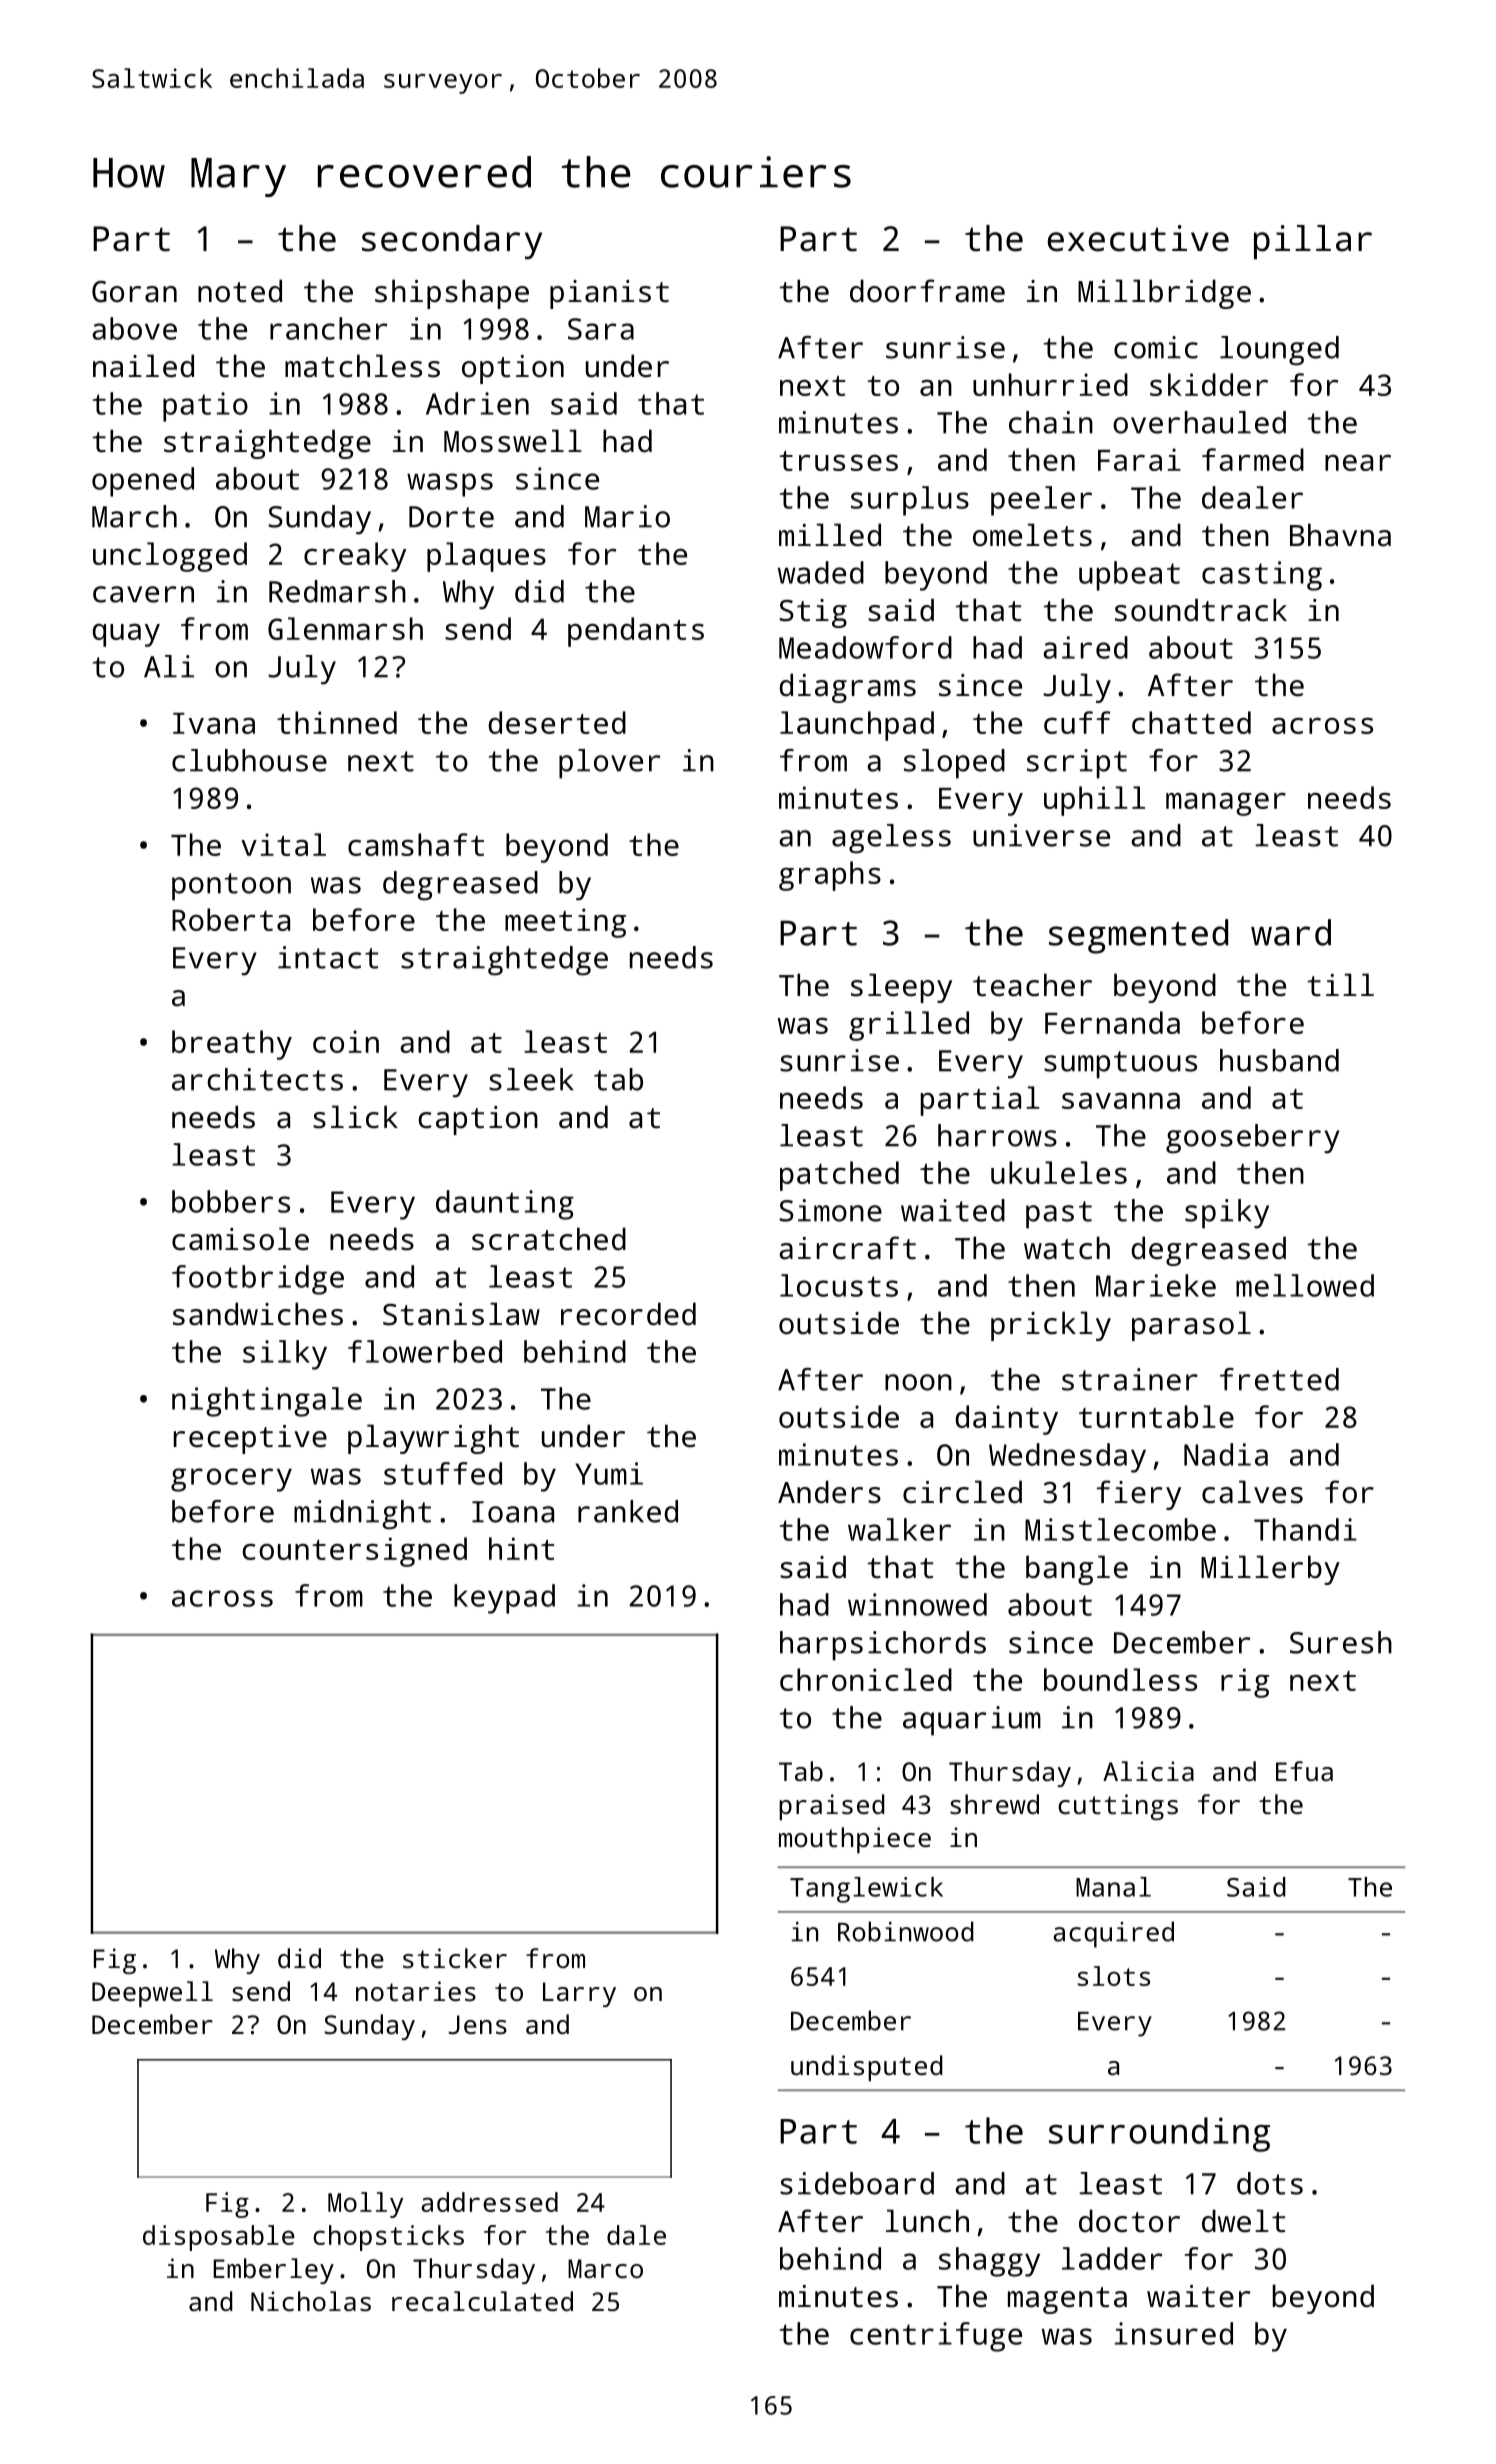  Describe the element at coordinates (257, 1079) in the screenshot. I see `architects` at that location.
